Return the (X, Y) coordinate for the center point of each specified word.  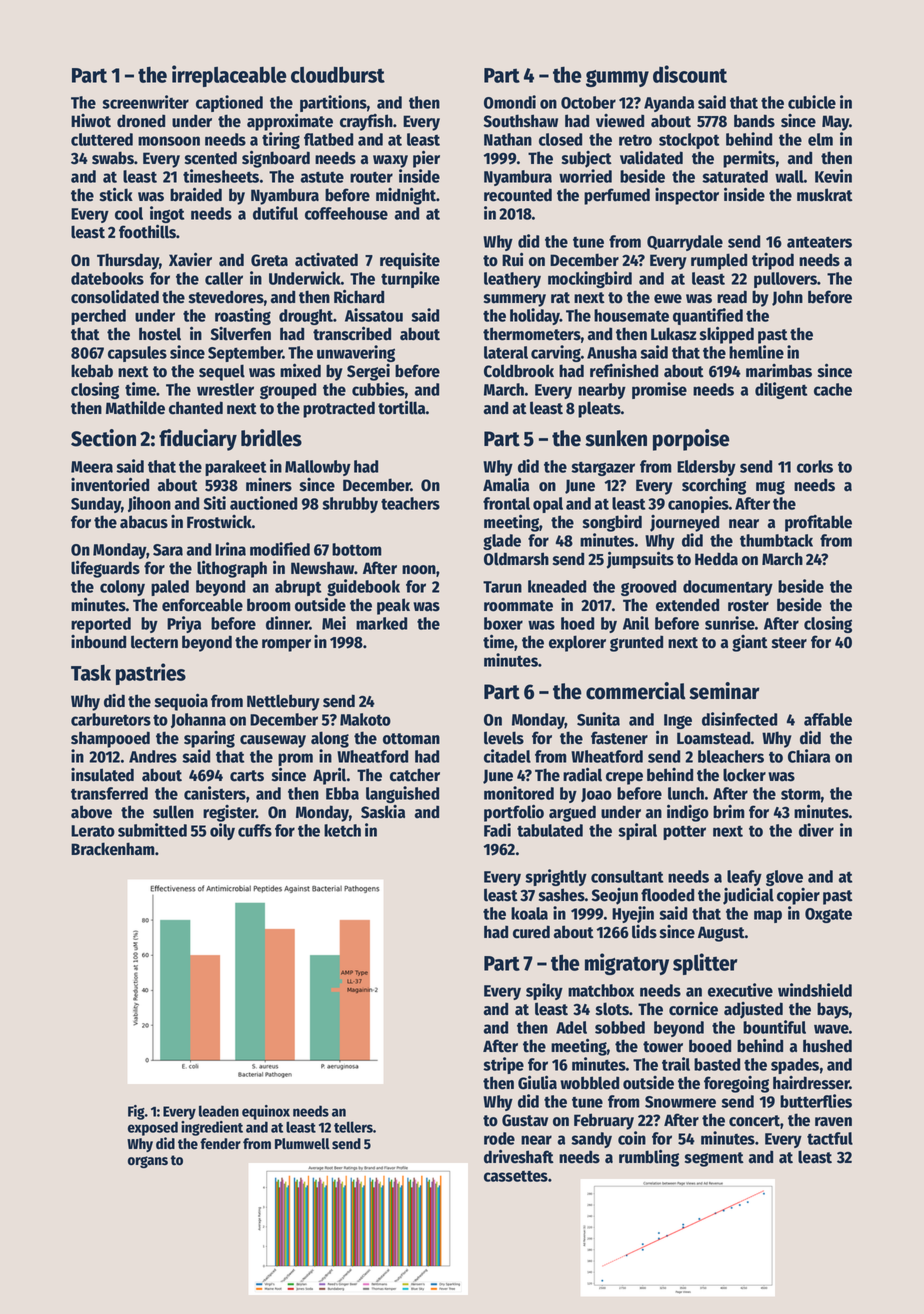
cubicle (812, 102)
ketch (342, 830)
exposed (153, 1128)
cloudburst (338, 74)
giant (750, 643)
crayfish (366, 122)
